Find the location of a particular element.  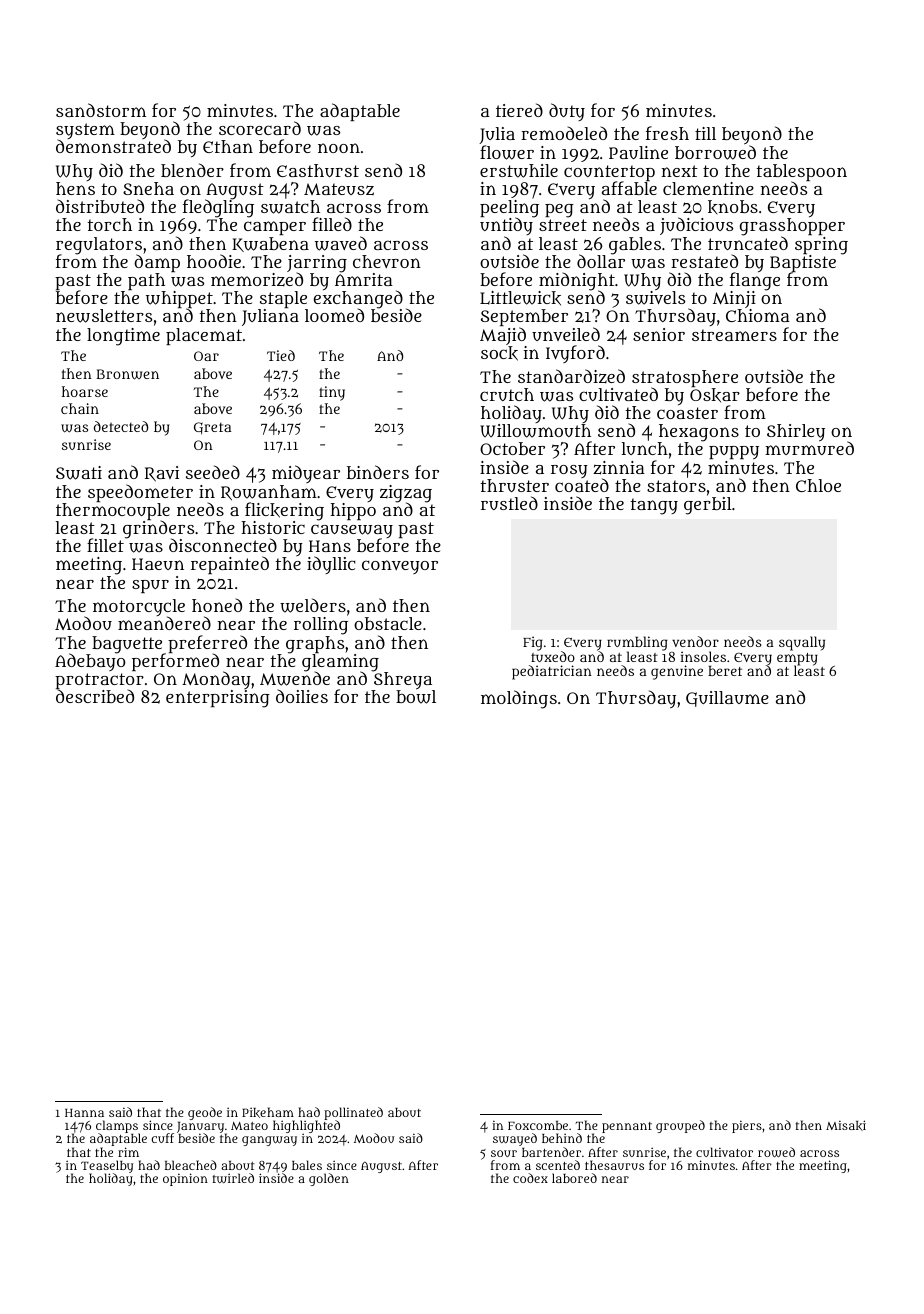

opinion is located at coordinates (185, 1179).
